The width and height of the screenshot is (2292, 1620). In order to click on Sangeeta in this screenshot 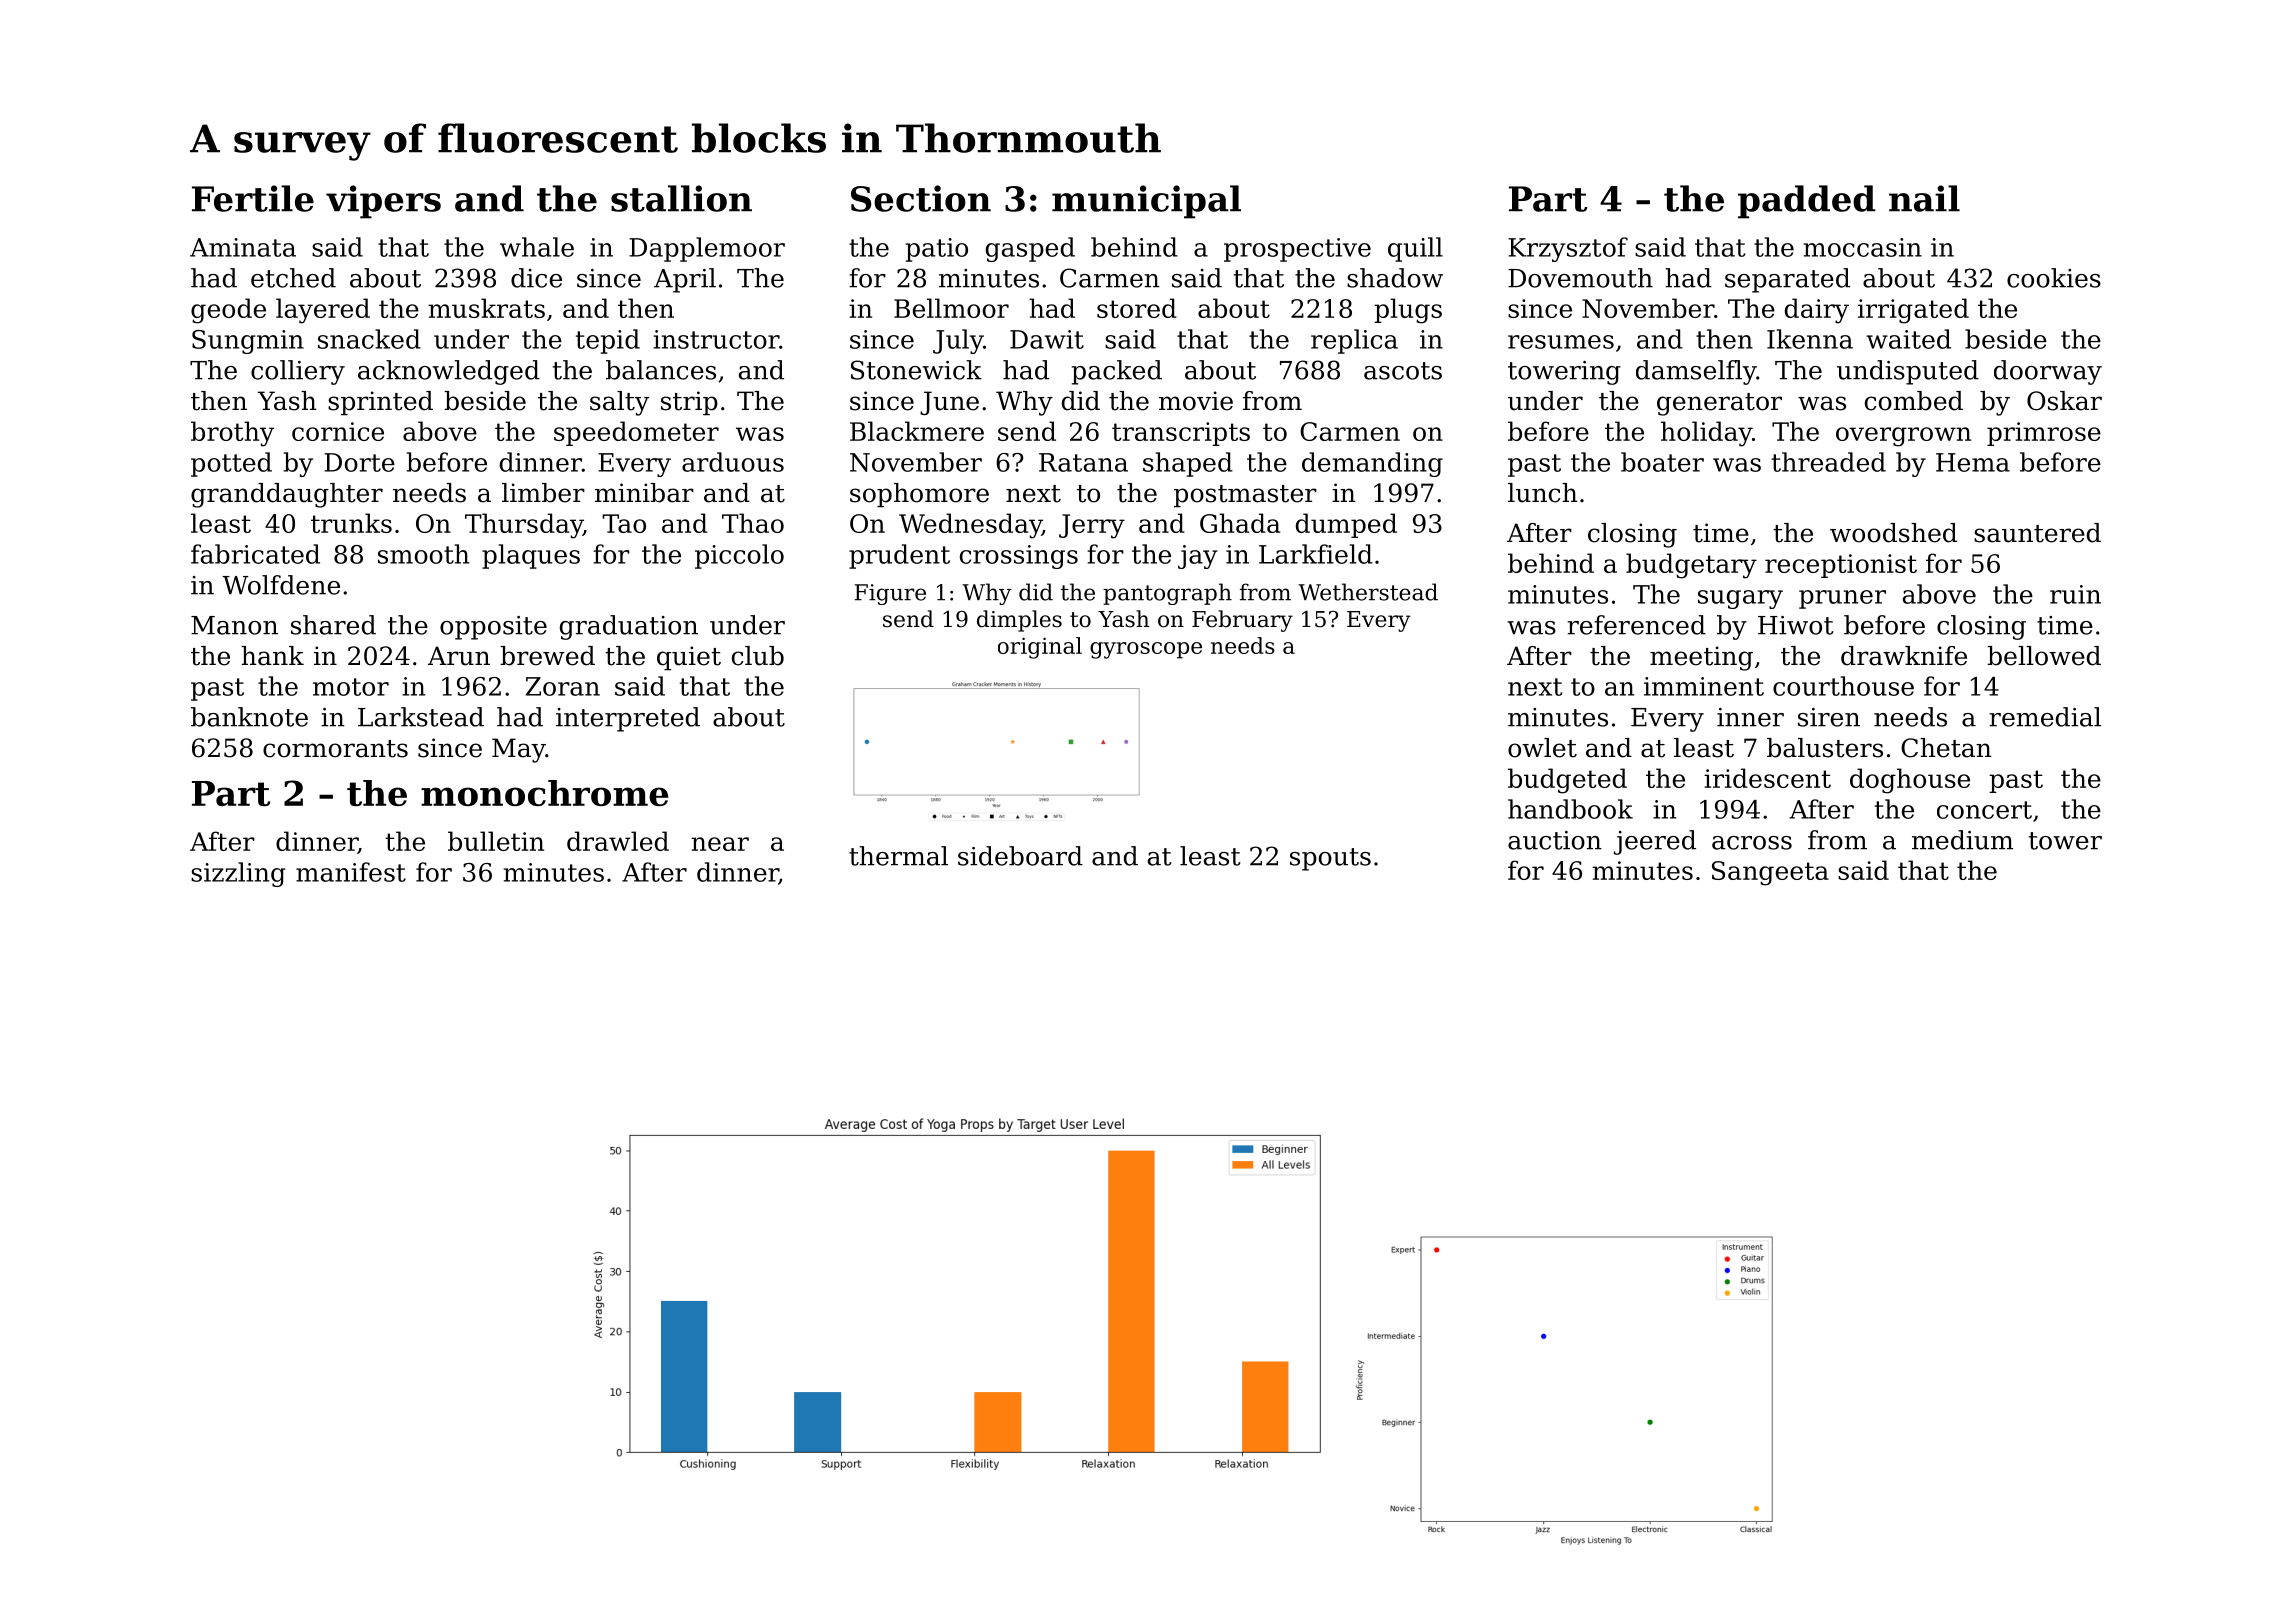, I will do `click(1770, 873)`.
